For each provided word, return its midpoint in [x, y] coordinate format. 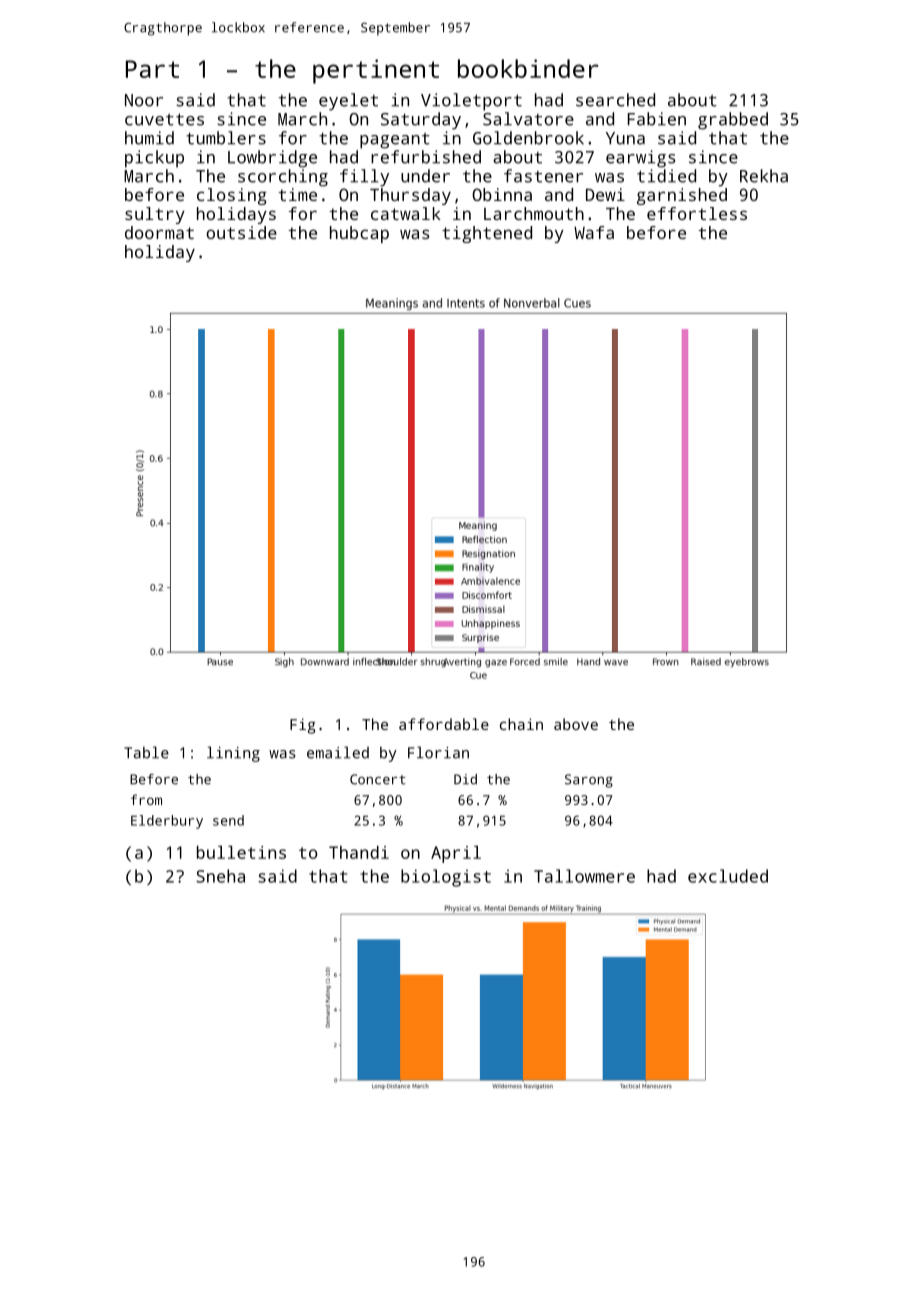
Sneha [220, 876]
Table [146, 752]
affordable [444, 724]
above [576, 724]
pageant [395, 141]
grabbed [733, 121]
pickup [154, 159]
